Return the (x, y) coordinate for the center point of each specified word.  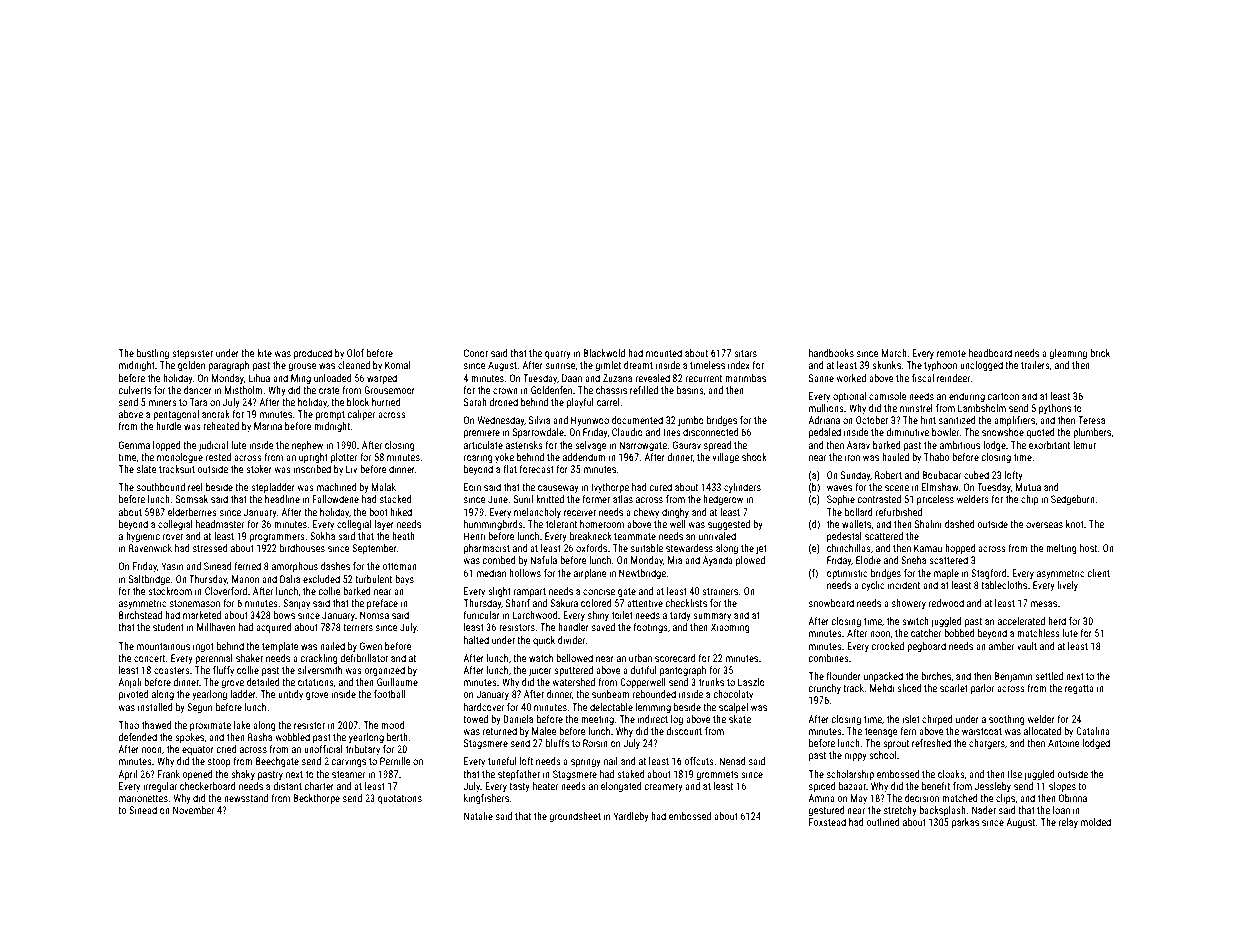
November (193, 810)
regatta (1079, 689)
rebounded (654, 694)
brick (1100, 353)
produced (313, 354)
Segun (199, 708)
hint (928, 420)
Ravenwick (150, 548)
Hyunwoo (590, 421)
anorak (216, 414)
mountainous (163, 646)
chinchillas (849, 548)
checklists (686, 603)
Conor (476, 353)
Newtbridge (642, 574)
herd (1057, 621)
